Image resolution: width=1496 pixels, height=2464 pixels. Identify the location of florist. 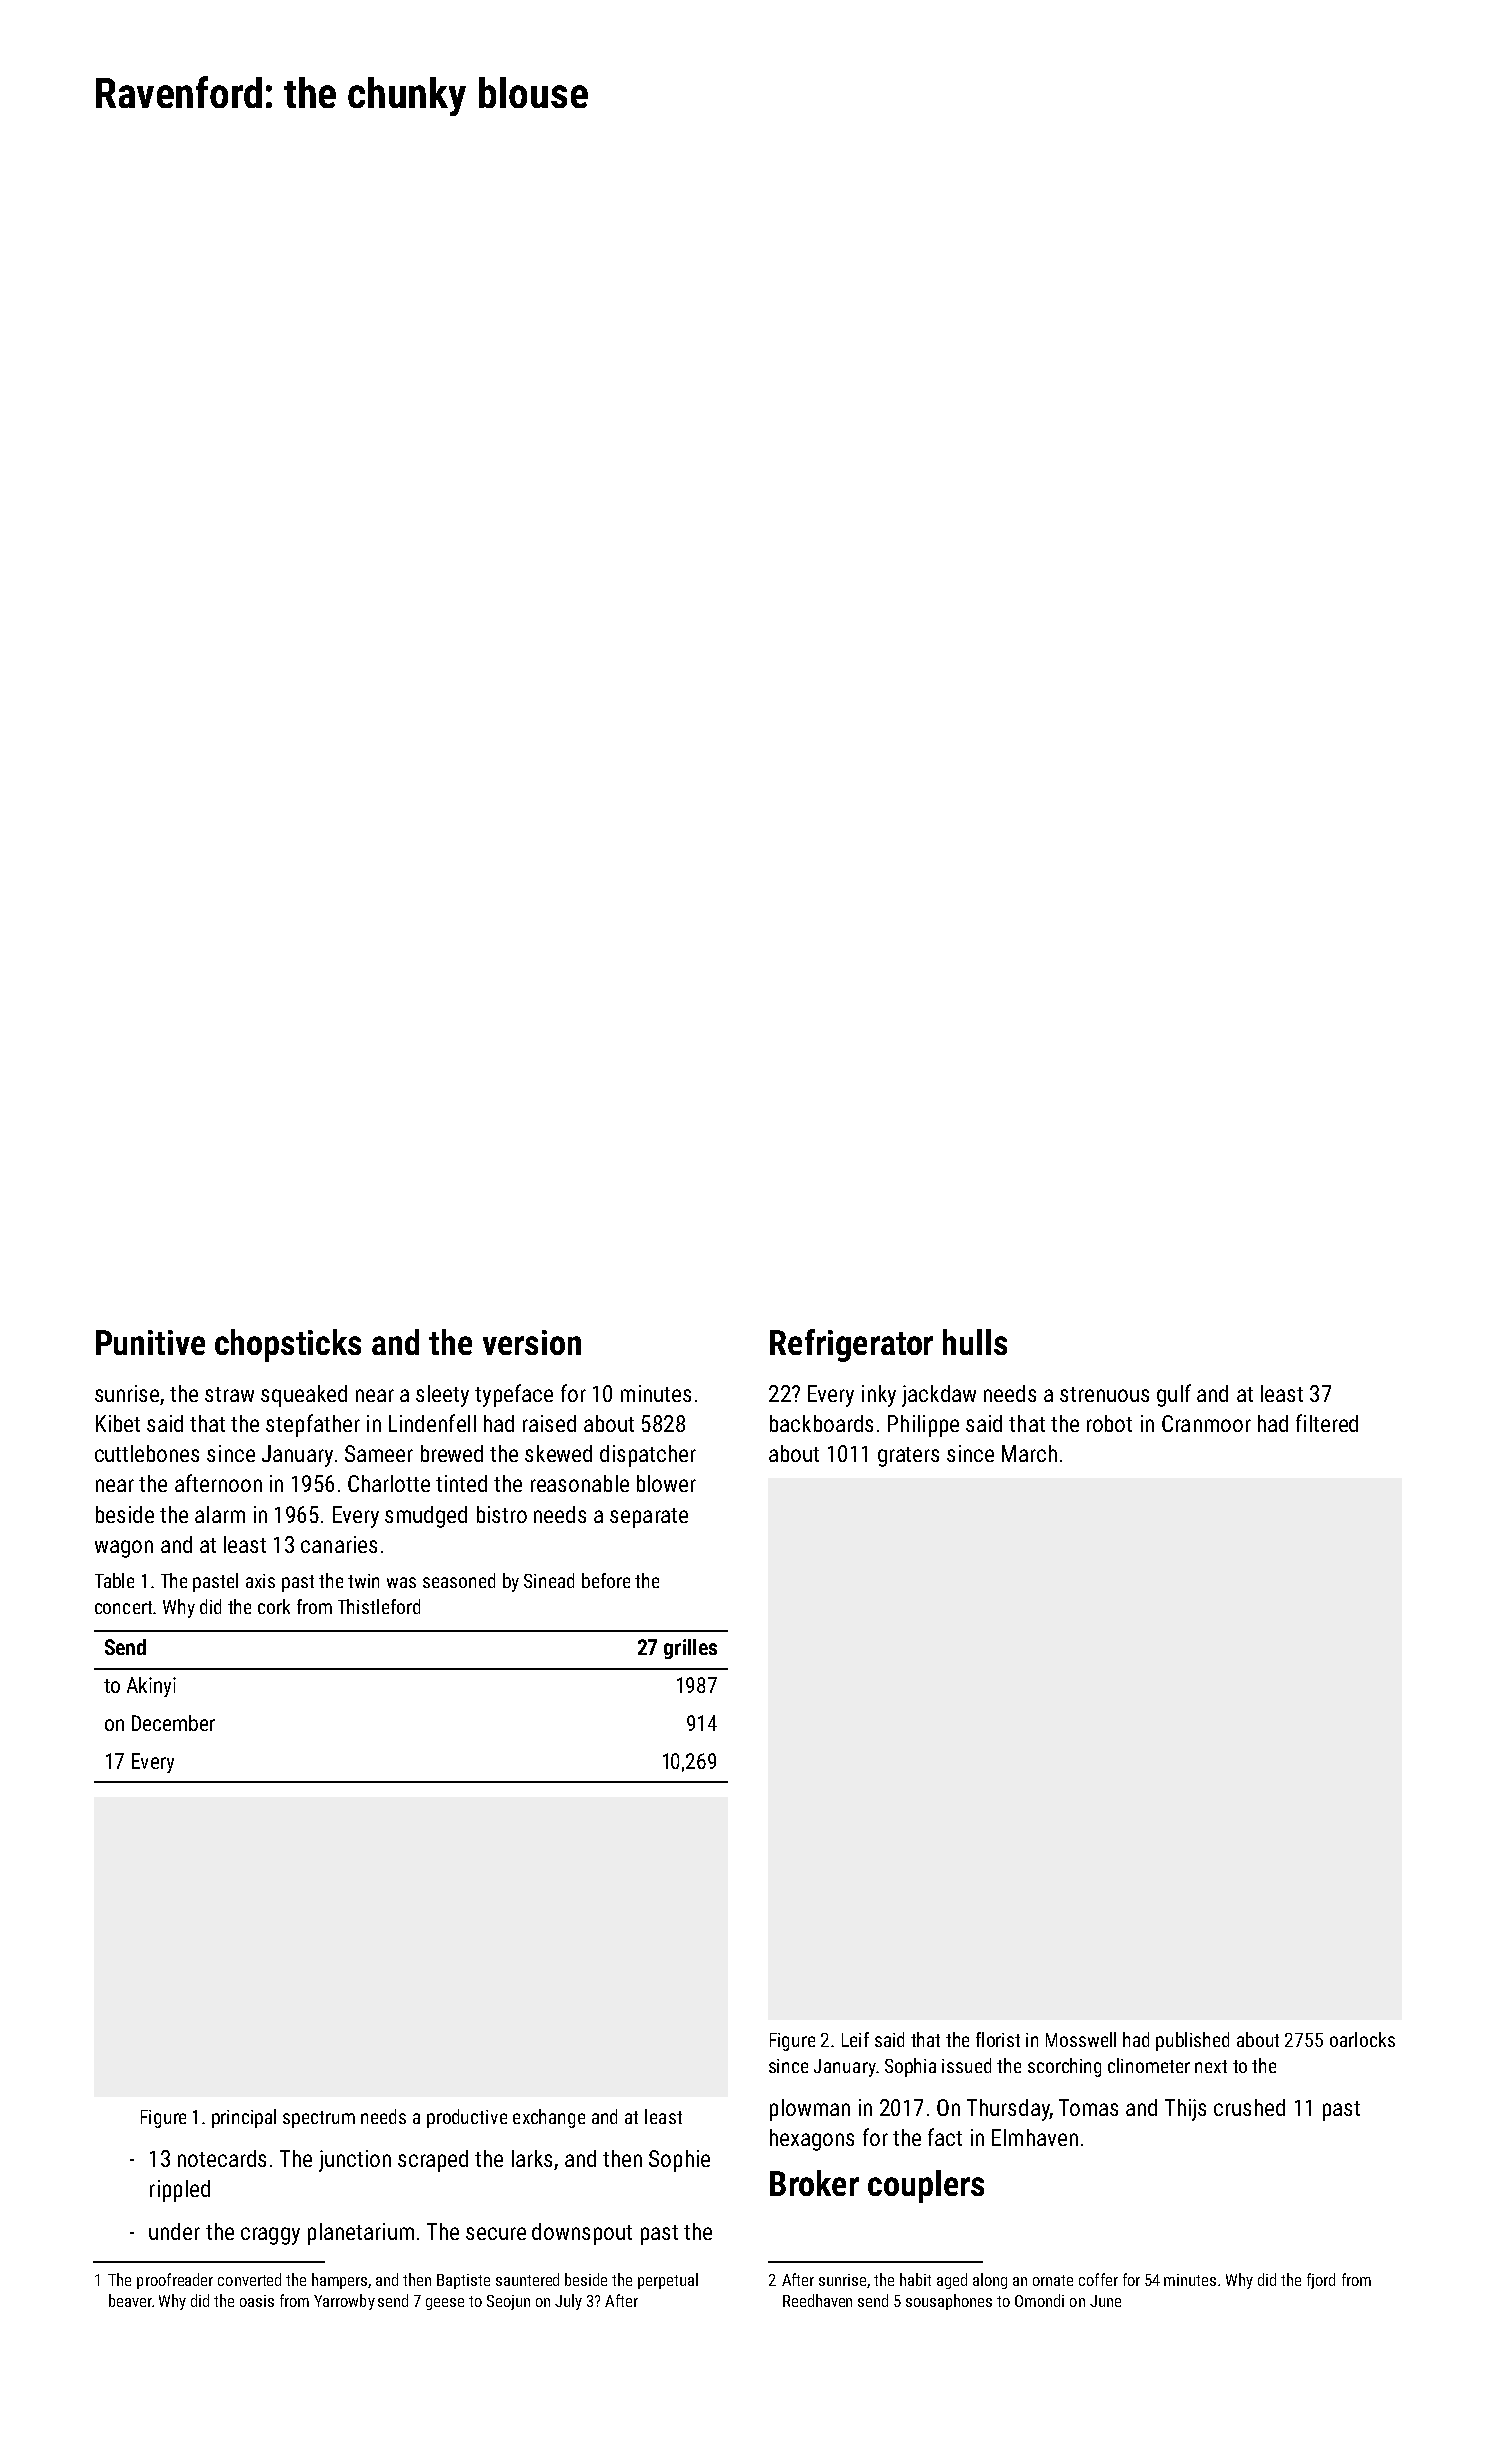
(998, 2039).
